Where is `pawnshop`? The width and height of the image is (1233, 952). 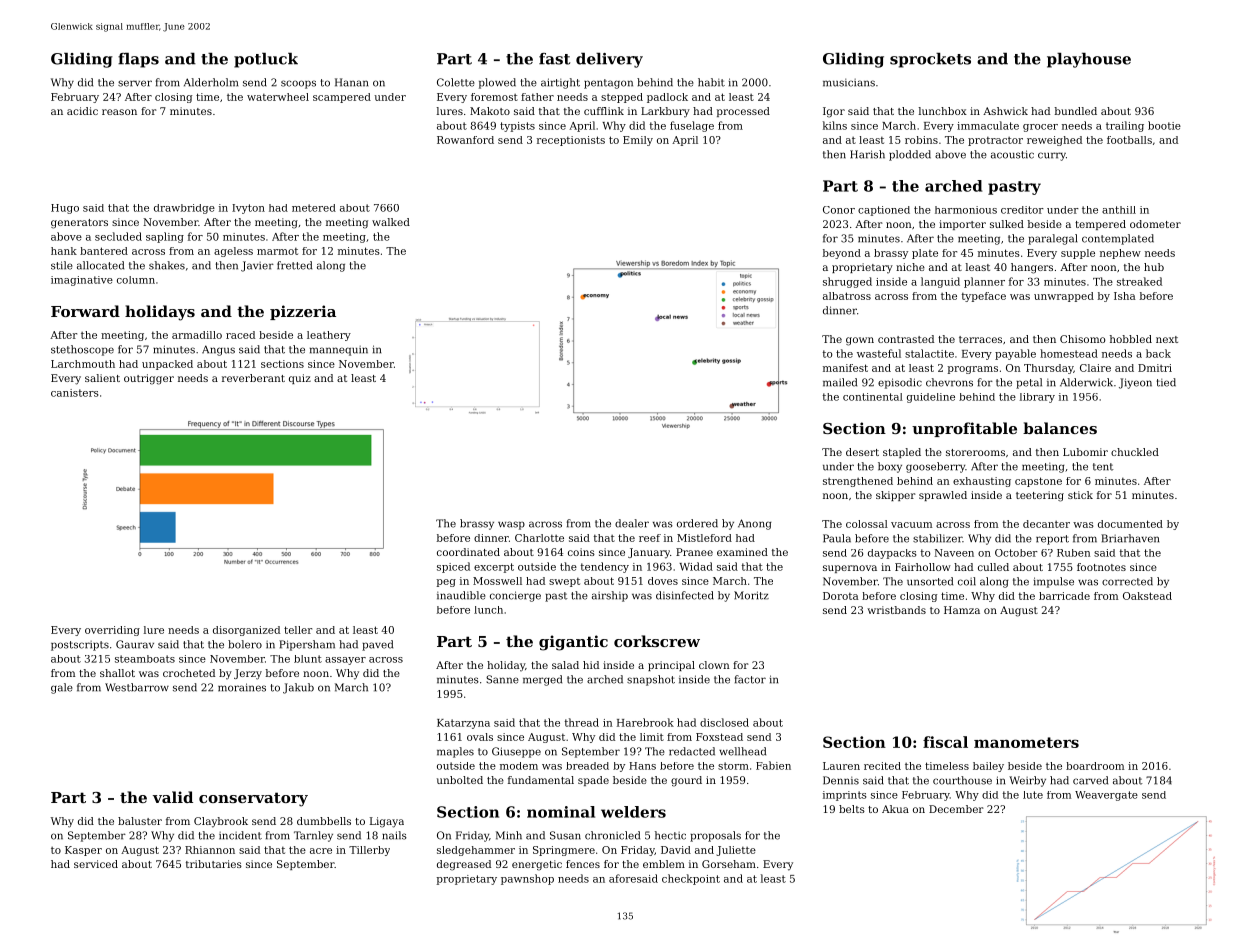 pawnshop is located at coordinates (527, 879).
